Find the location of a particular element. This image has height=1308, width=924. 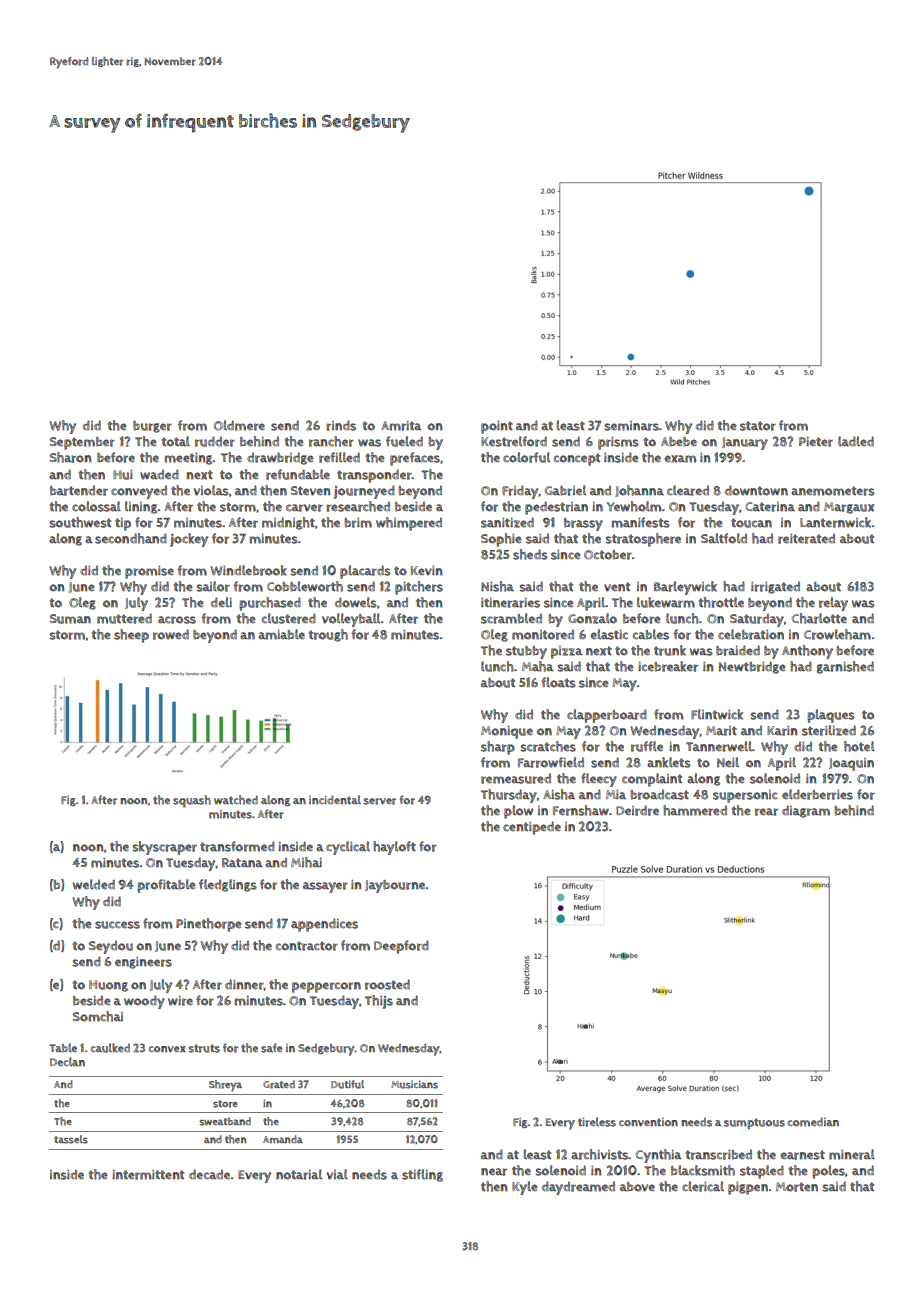

reiterated is located at coordinates (806, 538).
